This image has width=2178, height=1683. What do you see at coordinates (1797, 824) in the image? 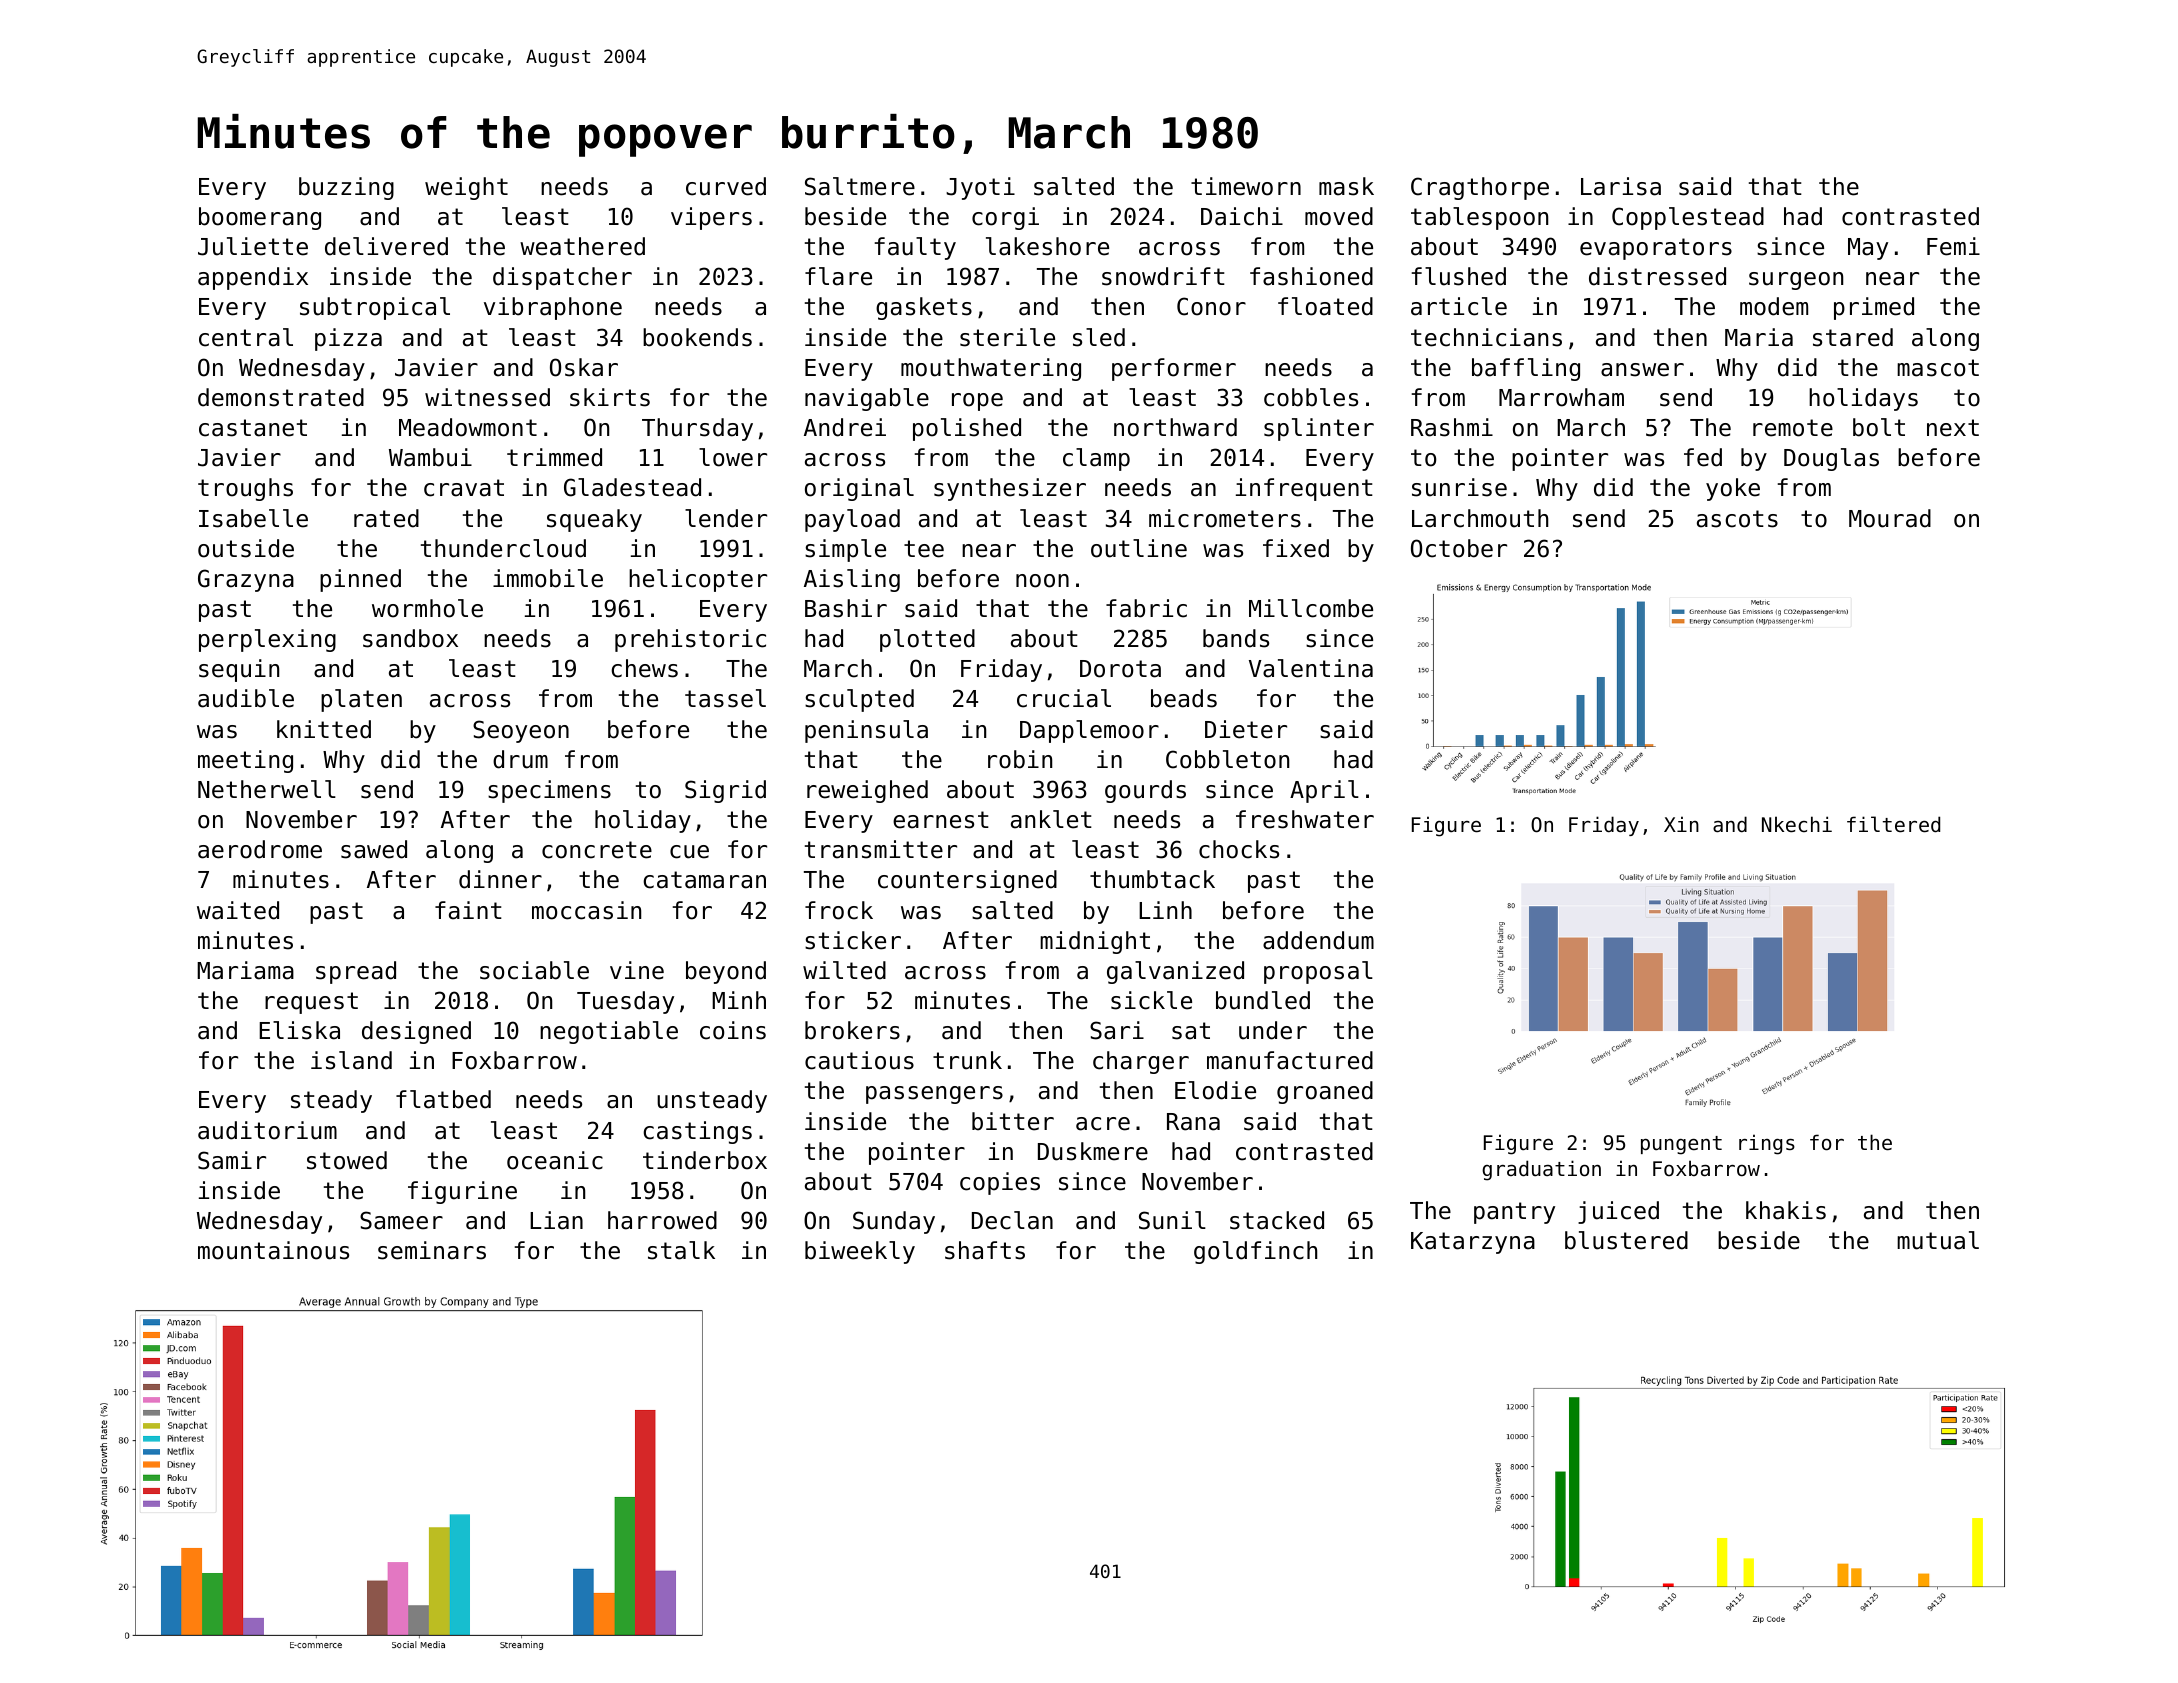
I see `Nkechi` at bounding box center [1797, 824].
